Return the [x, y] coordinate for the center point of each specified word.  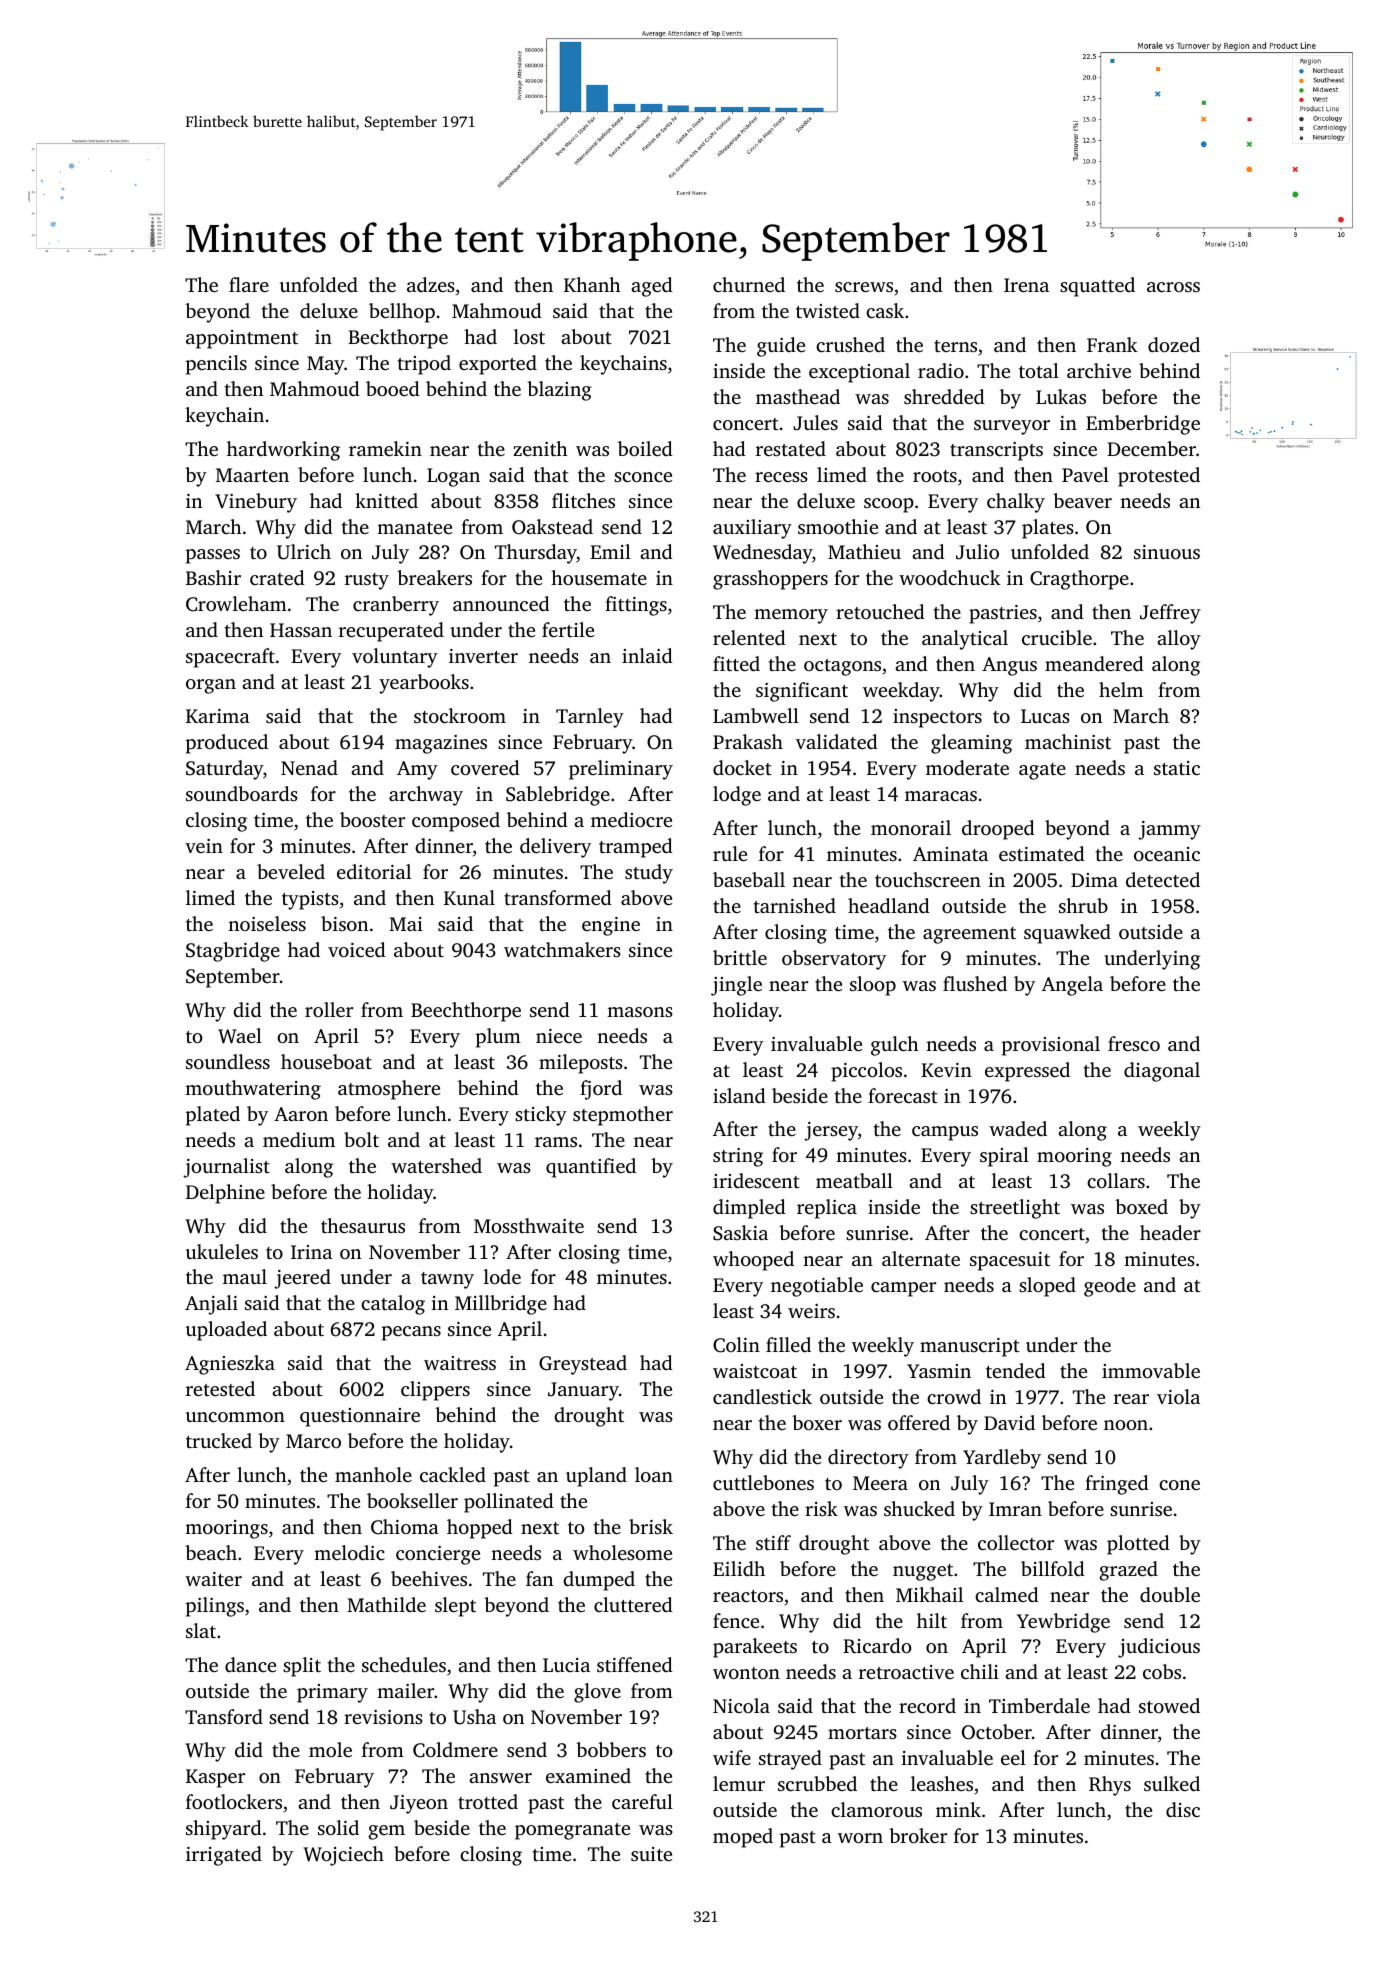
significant [802, 692]
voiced [357, 949]
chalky [1016, 503]
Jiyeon [419, 1804]
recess [781, 477]
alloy [1179, 640]
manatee [414, 528]
